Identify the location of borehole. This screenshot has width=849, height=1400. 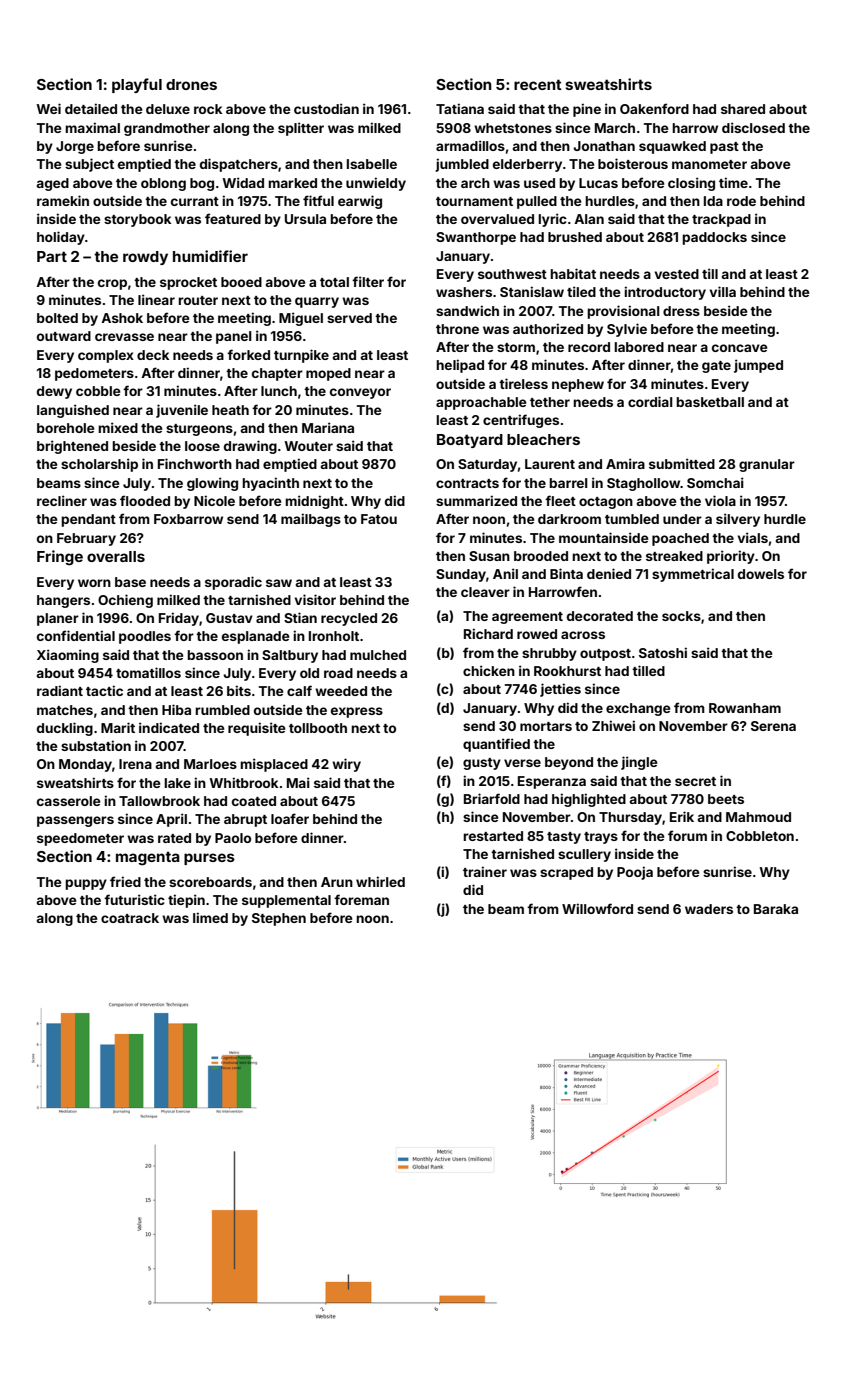
(65, 428).
